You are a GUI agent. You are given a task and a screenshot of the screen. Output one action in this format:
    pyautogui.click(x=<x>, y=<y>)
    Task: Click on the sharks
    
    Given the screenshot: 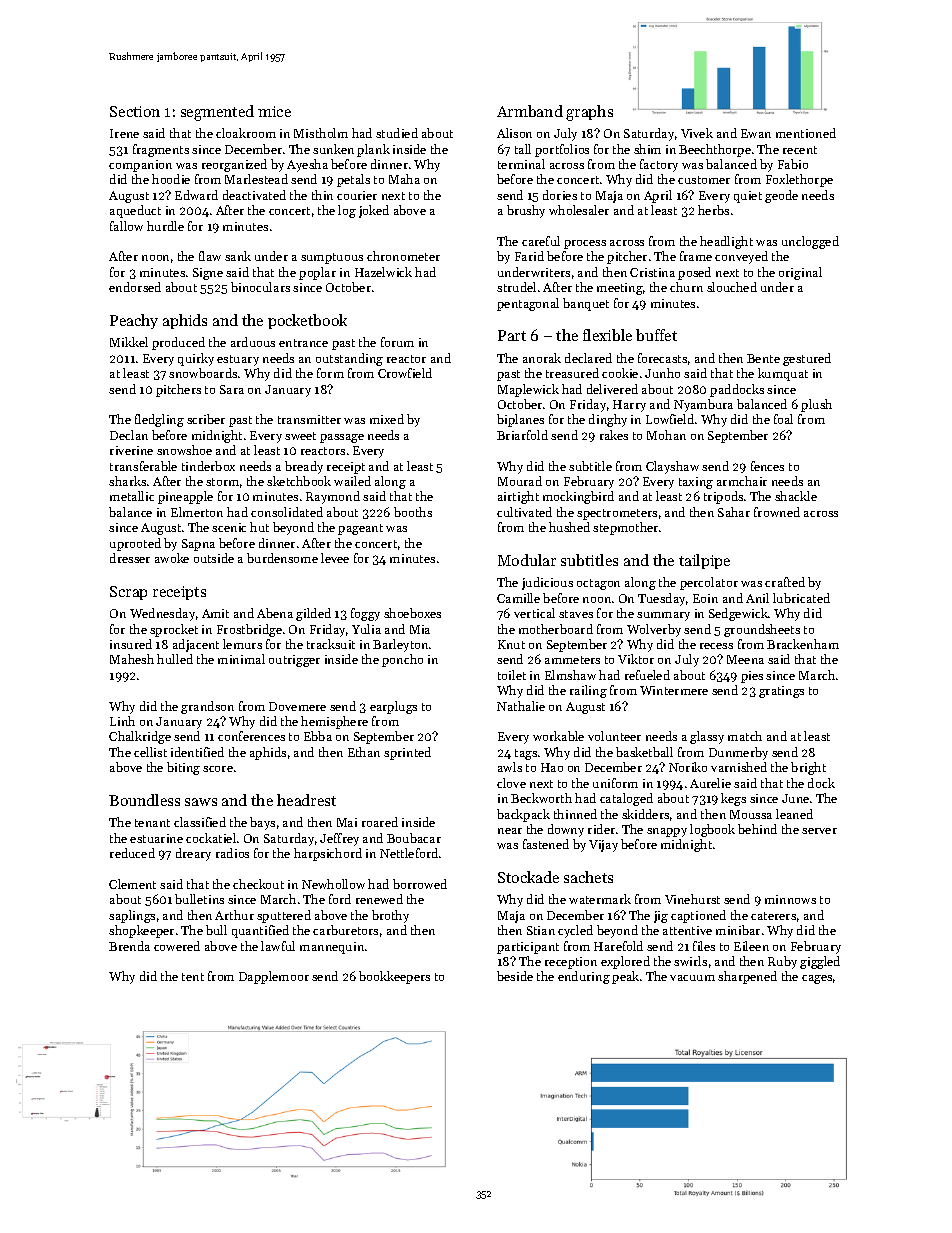 What is the action you would take?
    pyautogui.click(x=127, y=481)
